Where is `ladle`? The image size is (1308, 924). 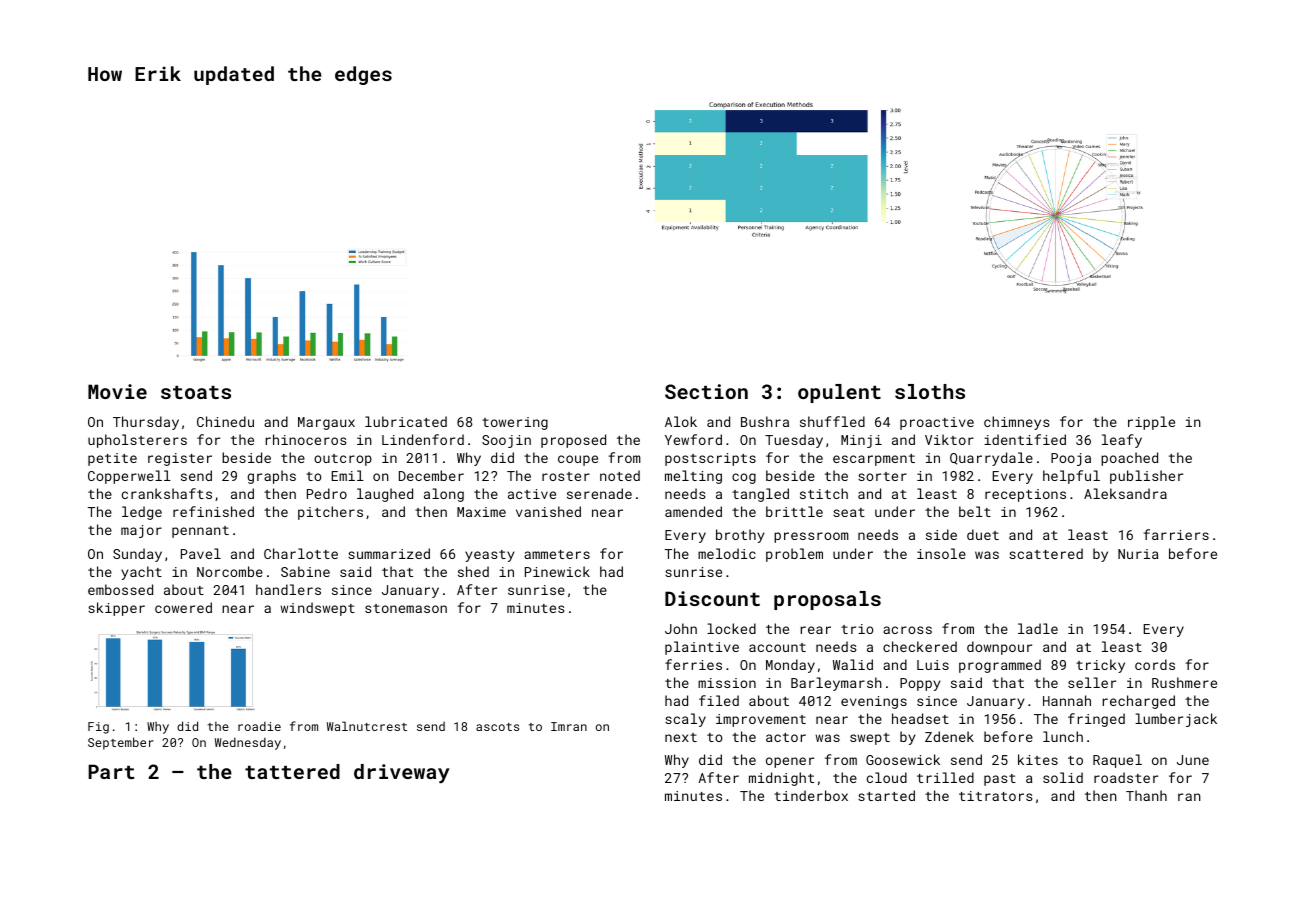
ladle is located at coordinates (1038, 628).
